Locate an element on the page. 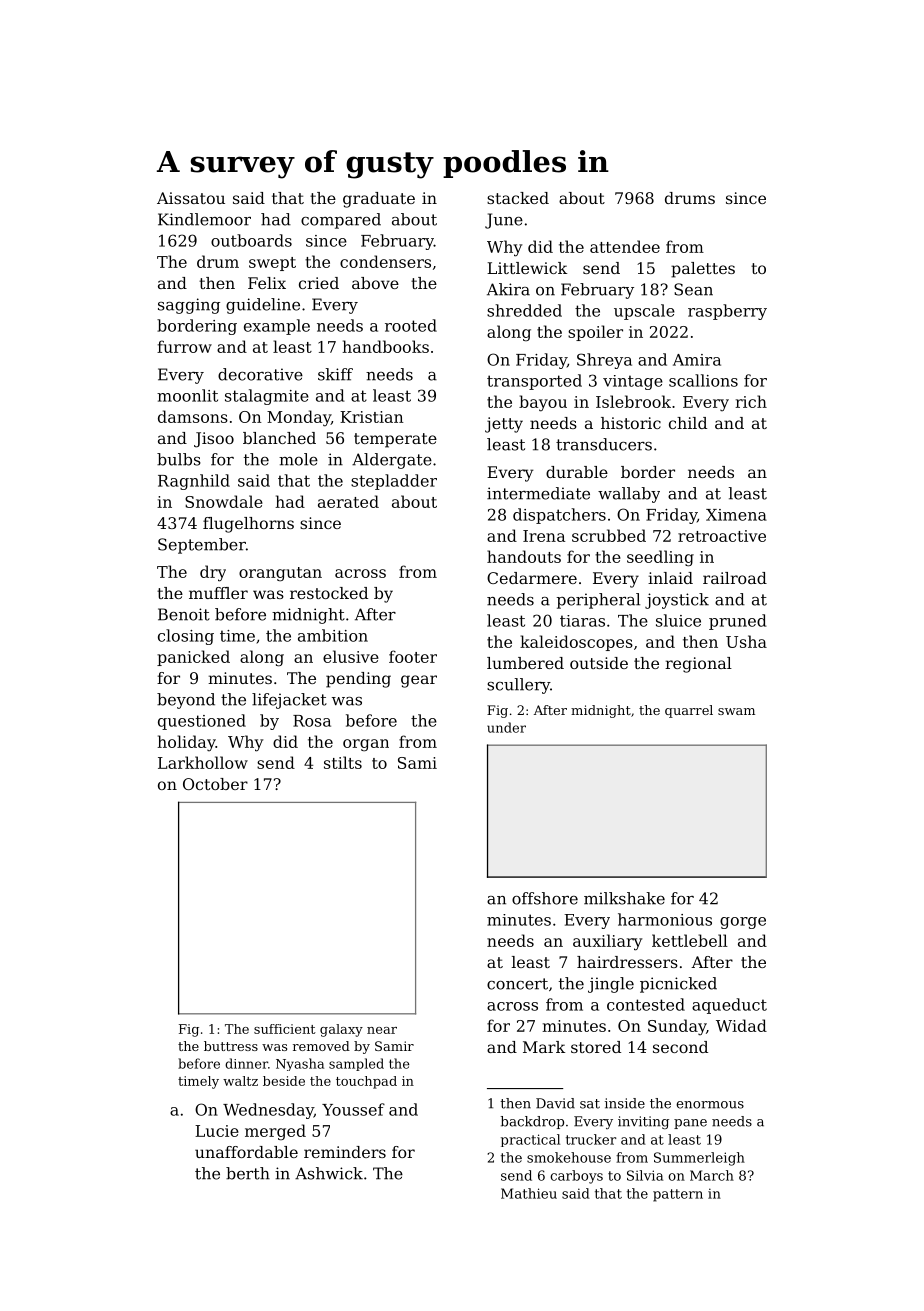  pattern is located at coordinates (678, 1195).
